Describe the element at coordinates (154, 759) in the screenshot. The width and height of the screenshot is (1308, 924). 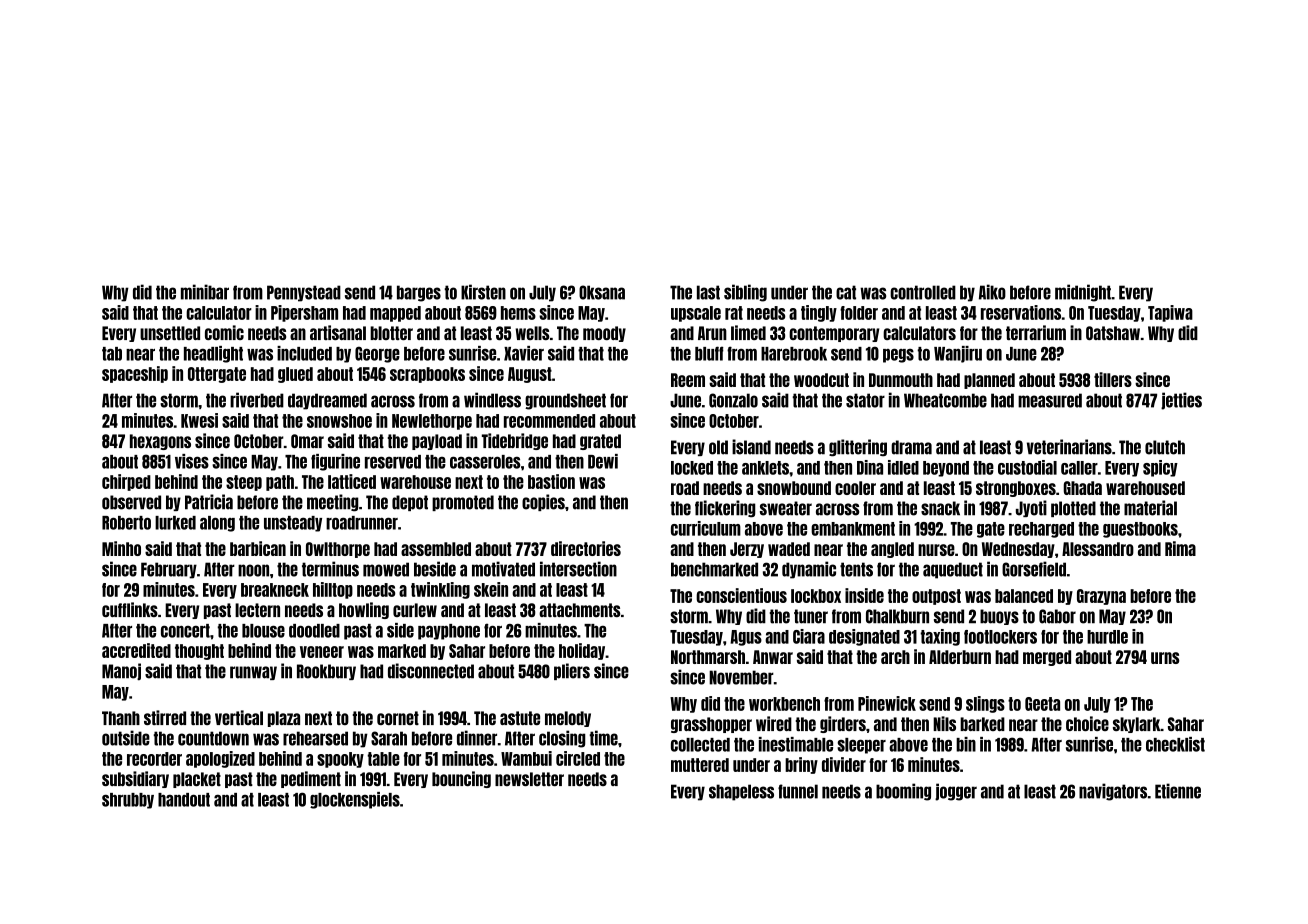
I see `recorder` at that location.
